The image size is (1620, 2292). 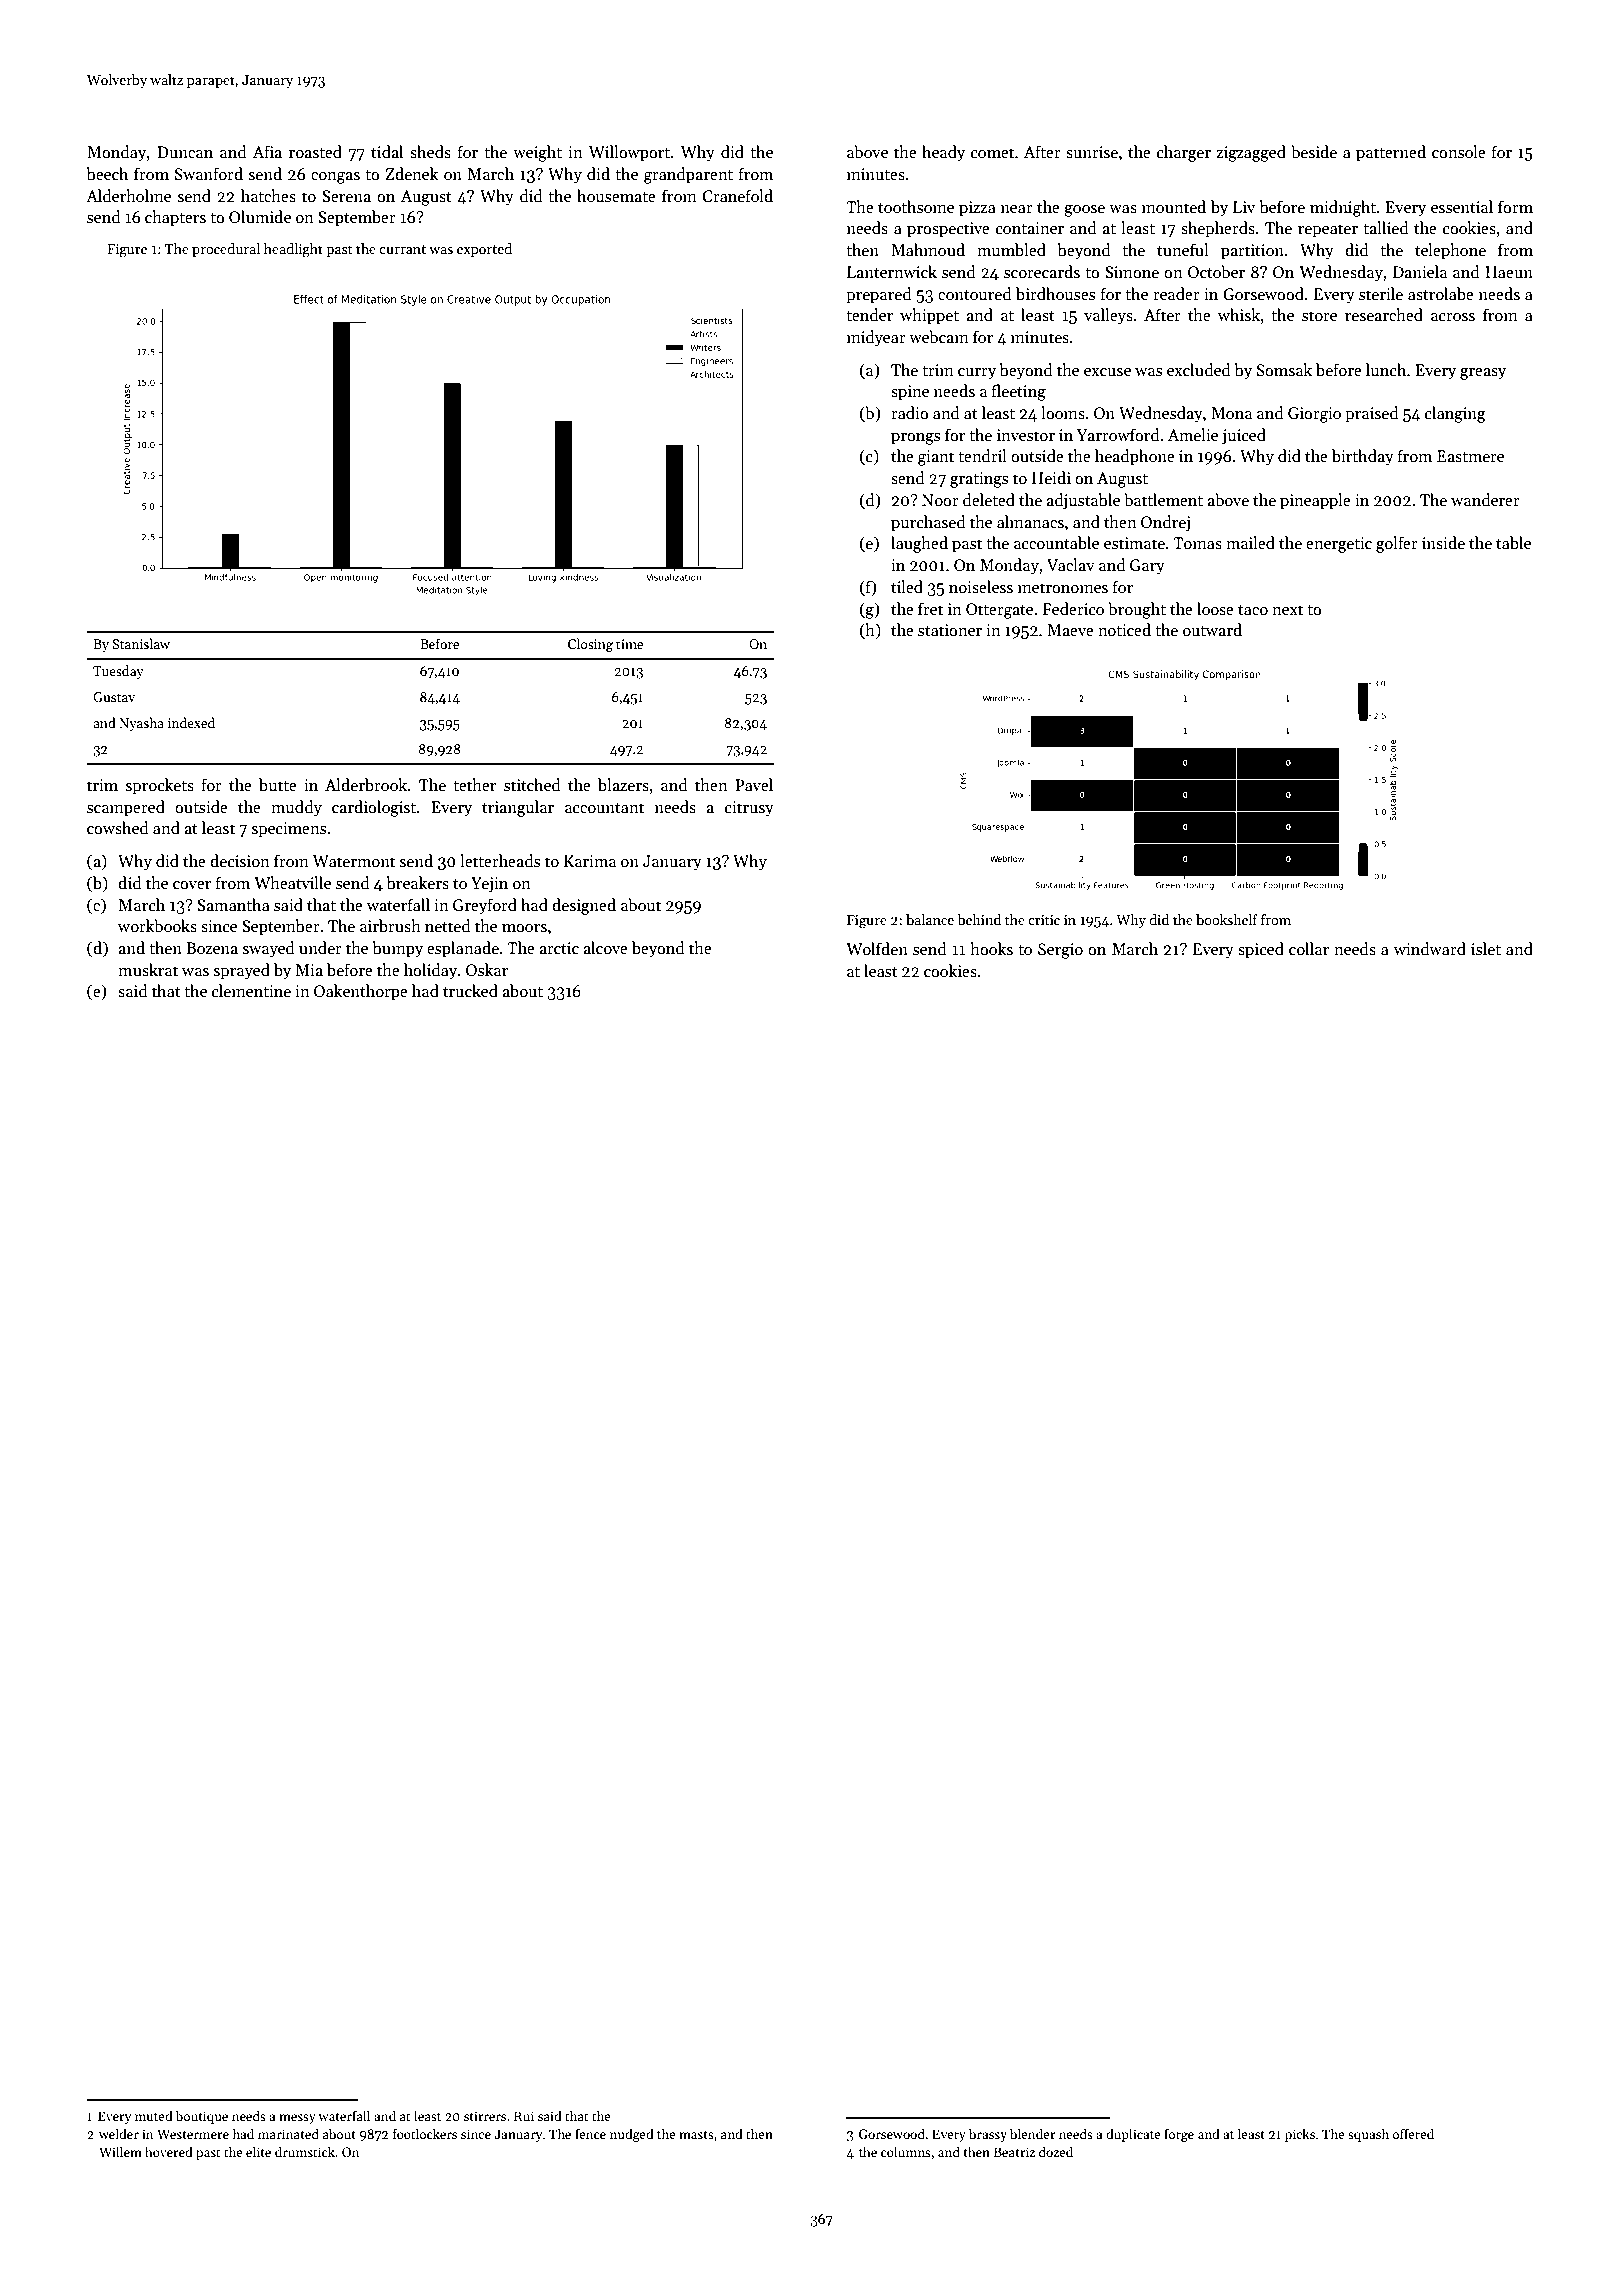 What do you see at coordinates (1413, 2133) in the document?
I see `offered` at bounding box center [1413, 2133].
